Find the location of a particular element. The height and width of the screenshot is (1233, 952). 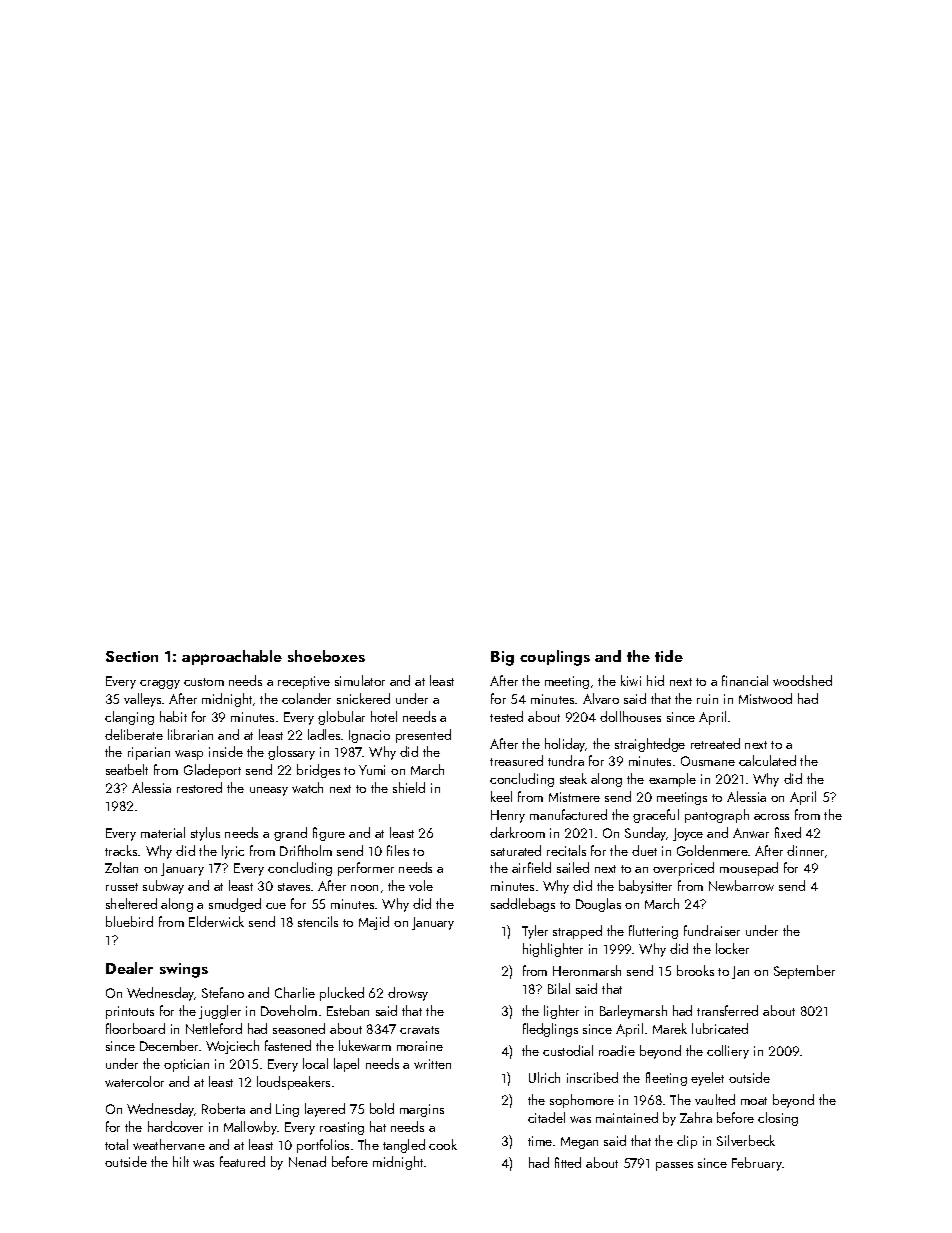

eyelet is located at coordinates (707, 1079).
